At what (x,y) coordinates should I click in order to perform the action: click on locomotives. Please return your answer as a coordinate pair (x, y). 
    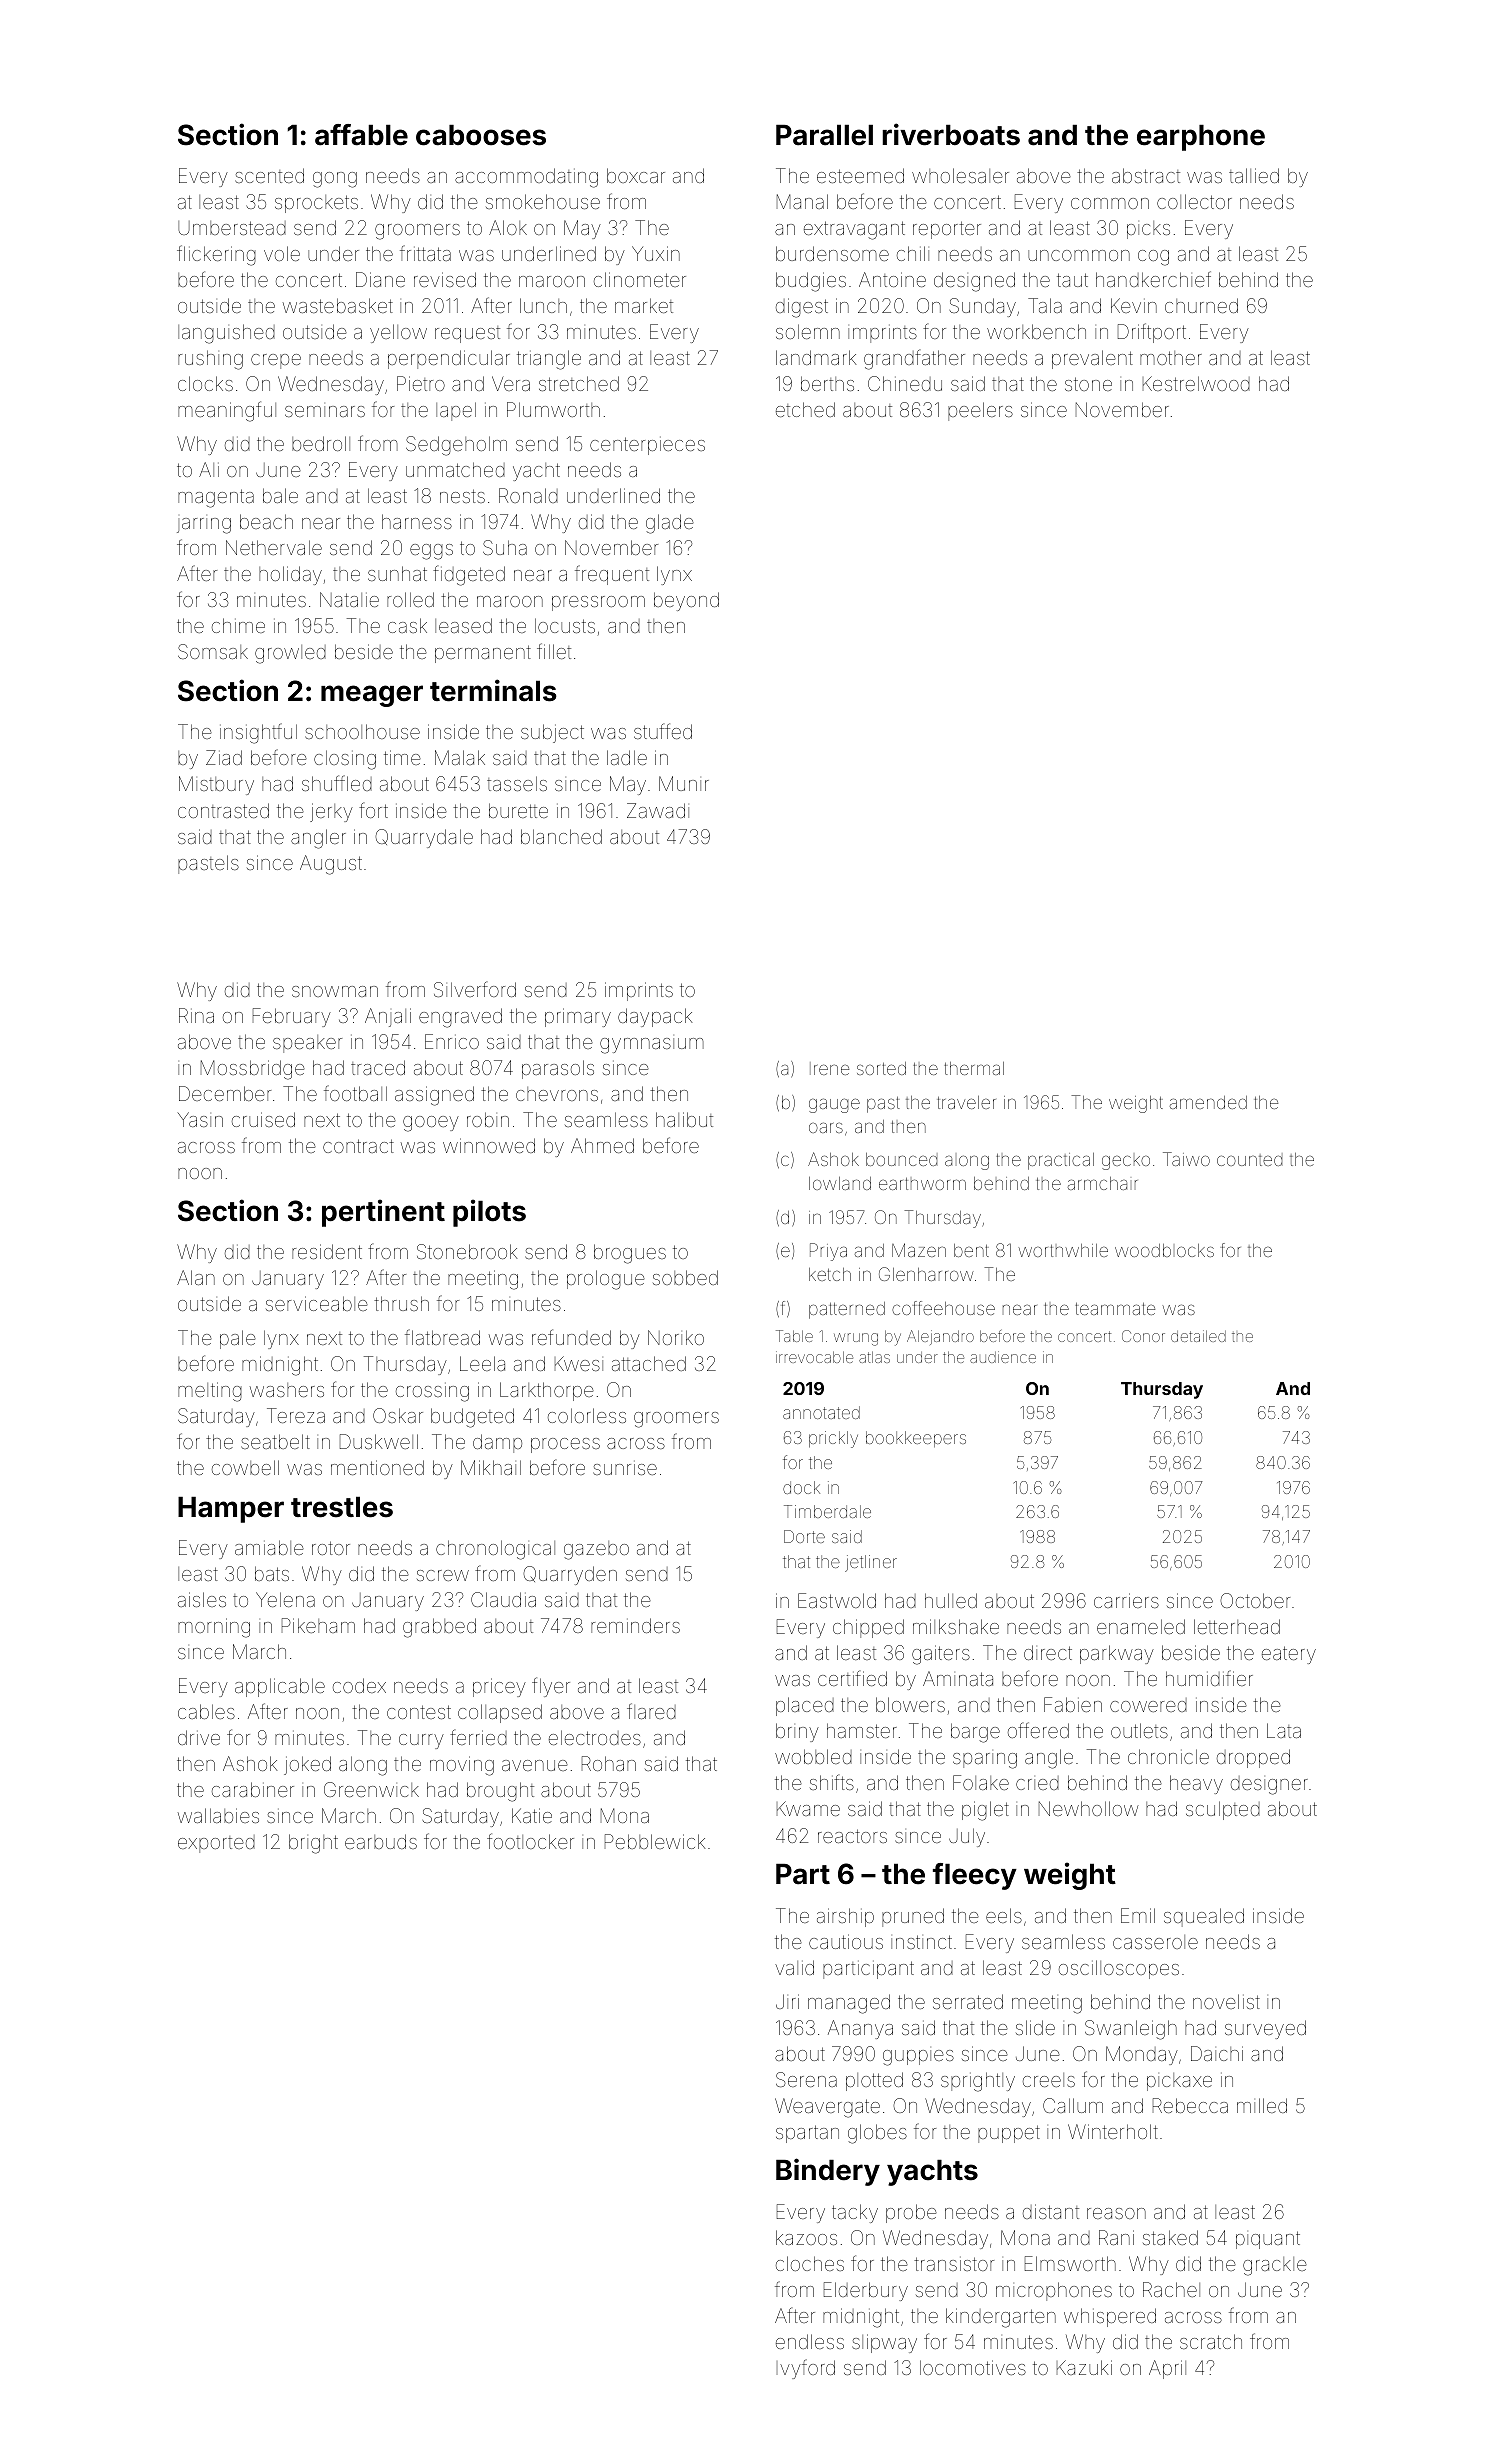
    Looking at the image, I should click on (973, 2367).
